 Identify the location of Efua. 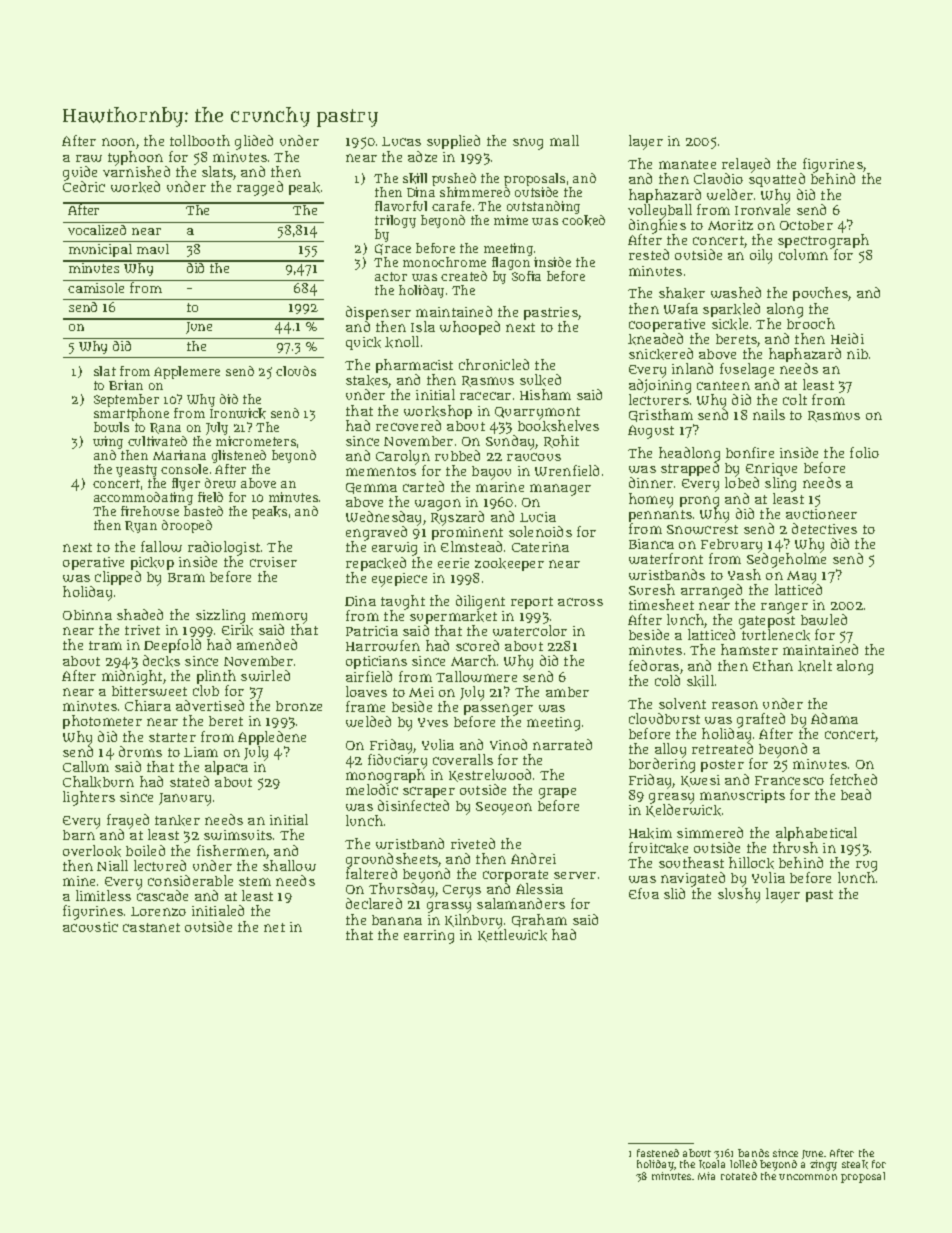
(644, 893).
